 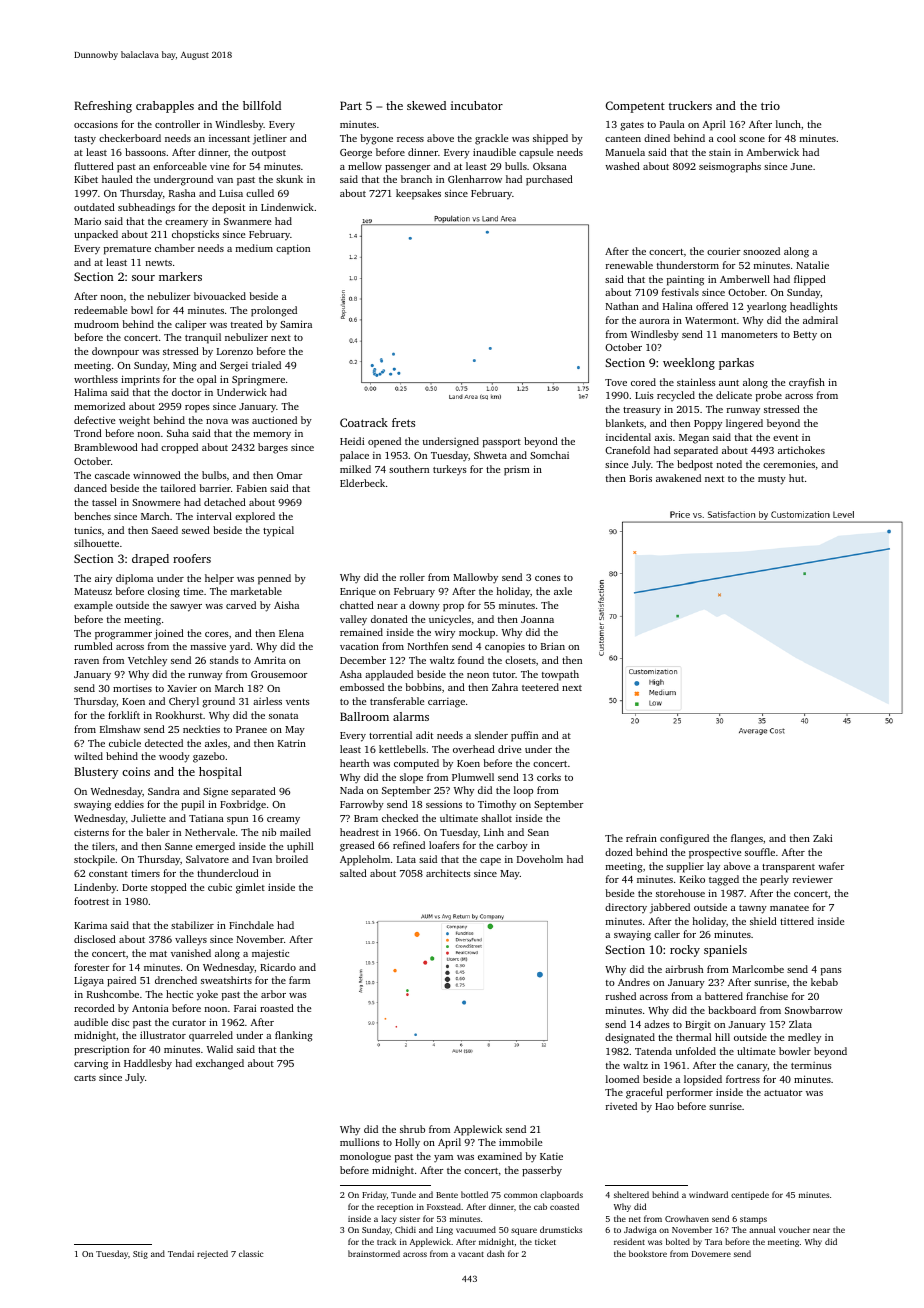 What do you see at coordinates (770, 105) in the image?
I see `trio` at bounding box center [770, 105].
